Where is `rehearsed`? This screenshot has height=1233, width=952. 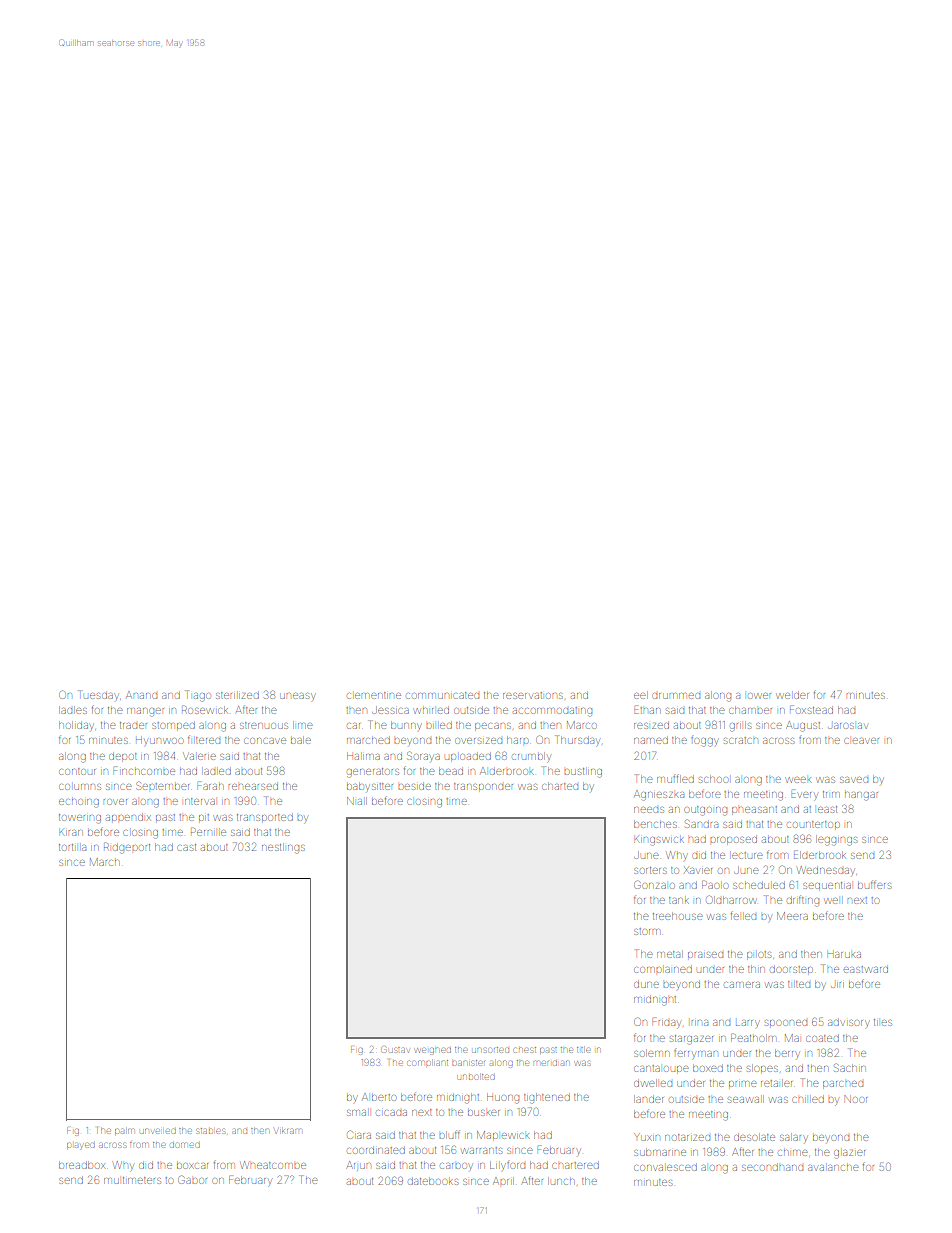 rehearsed is located at coordinates (253, 787).
